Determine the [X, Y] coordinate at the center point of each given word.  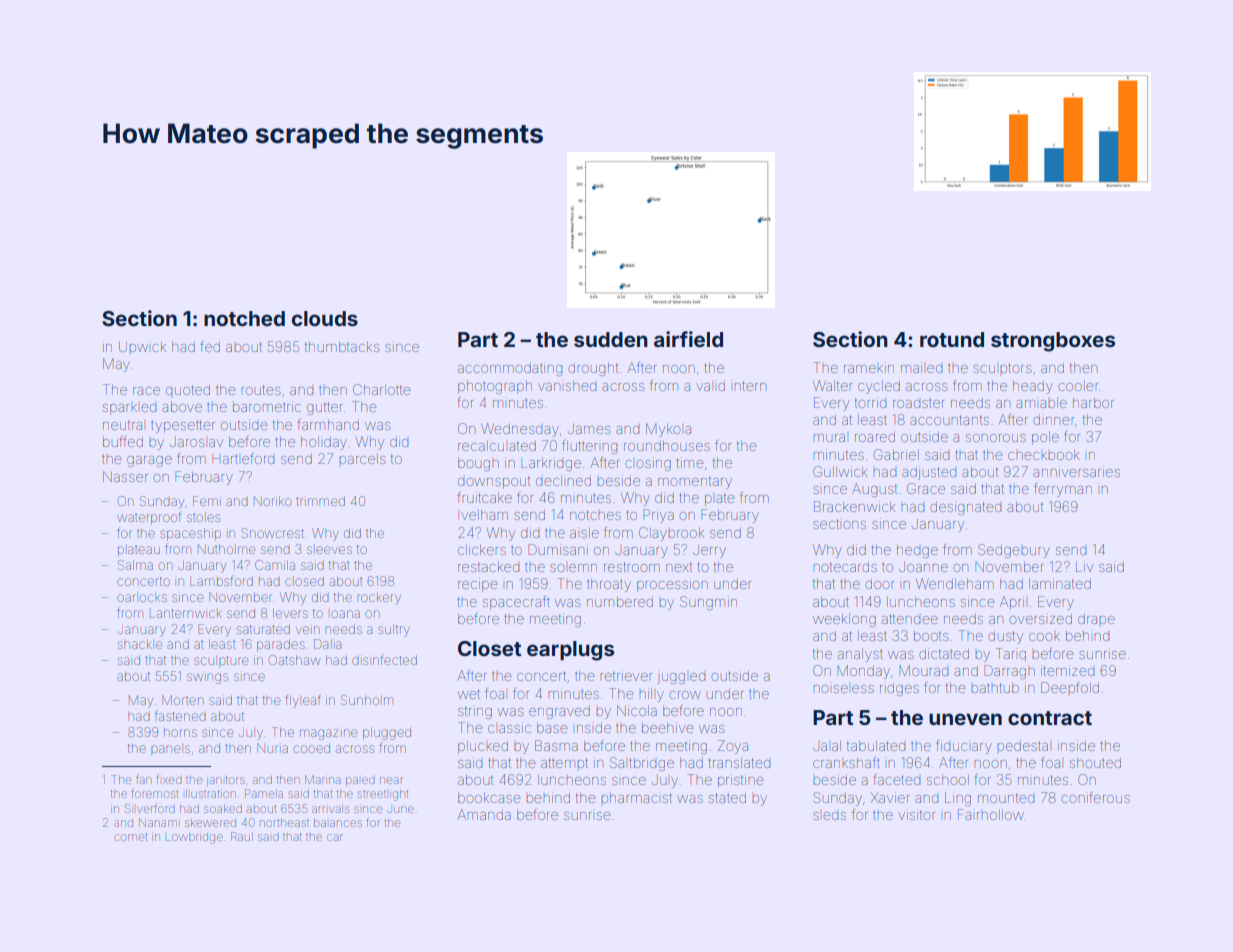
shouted [1095, 763]
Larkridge [551, 464]
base [552, 728]
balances [338, 823]
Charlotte [382, 389]
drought [593, 369]
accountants [949, 420]
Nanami [159, 822]
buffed [123, 441]
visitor [916, 814]
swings [207, 678]
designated [966, 508]
